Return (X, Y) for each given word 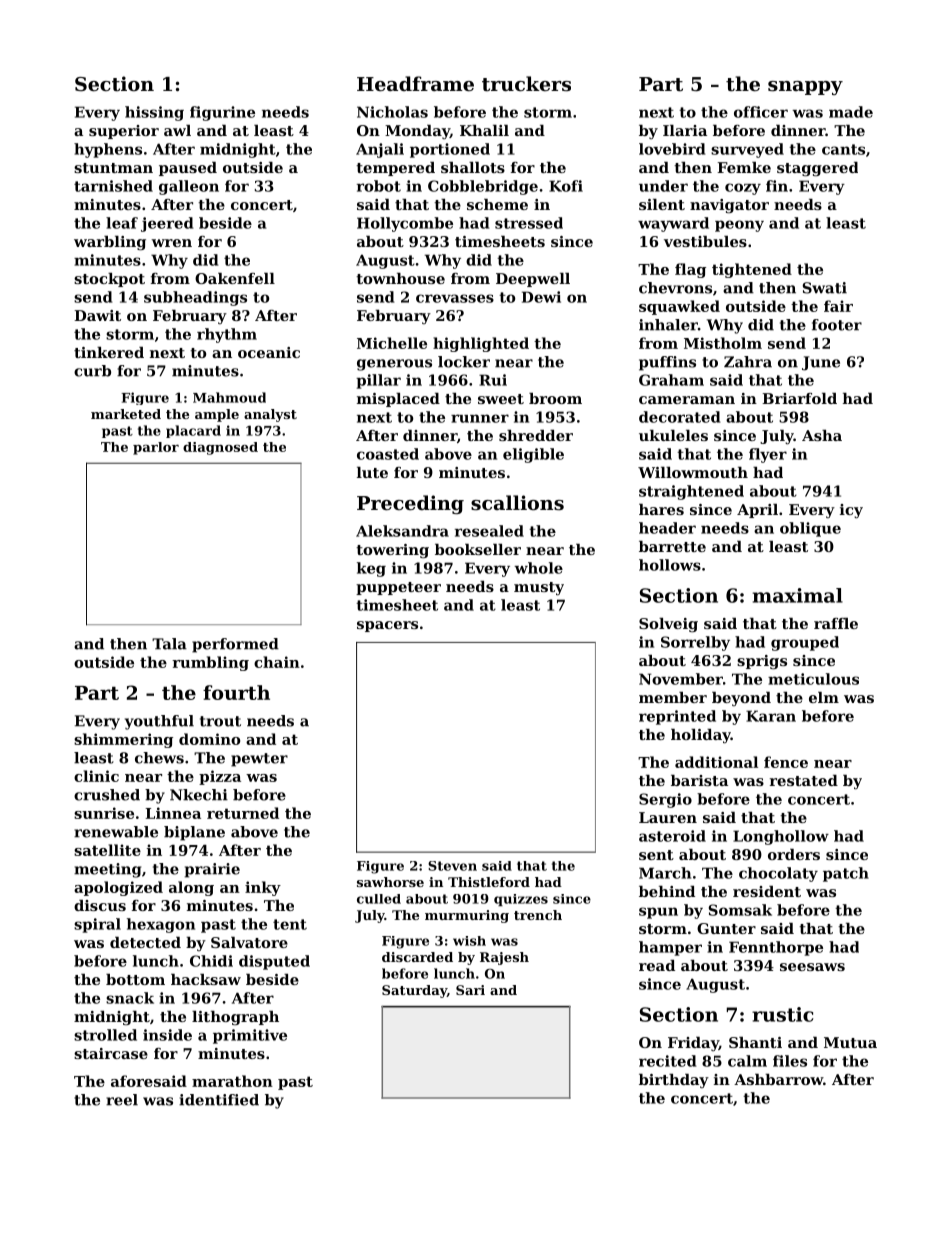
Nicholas (392, 112)
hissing (154, 113)
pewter (259, 760)
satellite (107, 850)
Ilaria (685, 130)
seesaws (812, 967)
